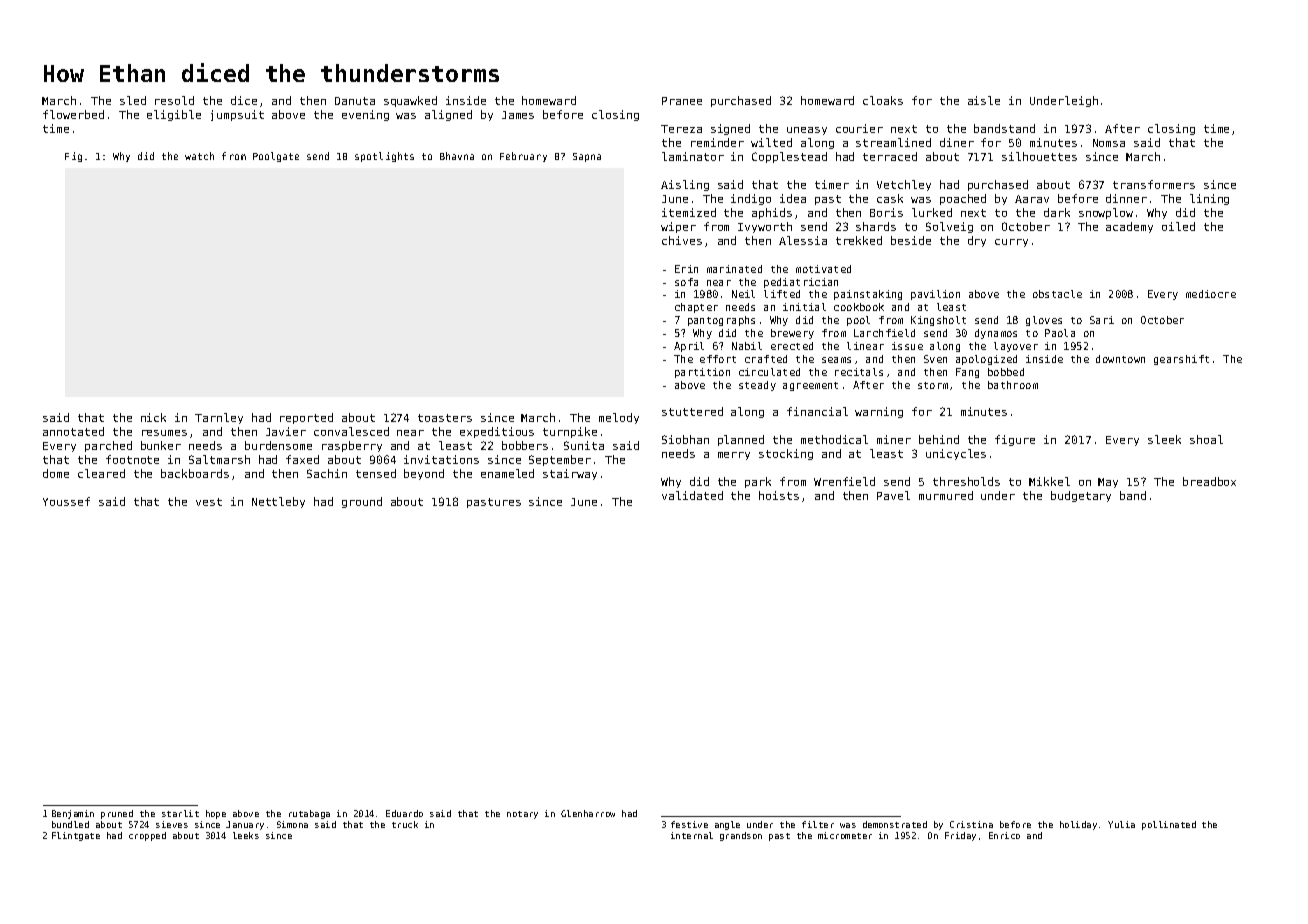  I want to click on vest, so click(209, 502).
